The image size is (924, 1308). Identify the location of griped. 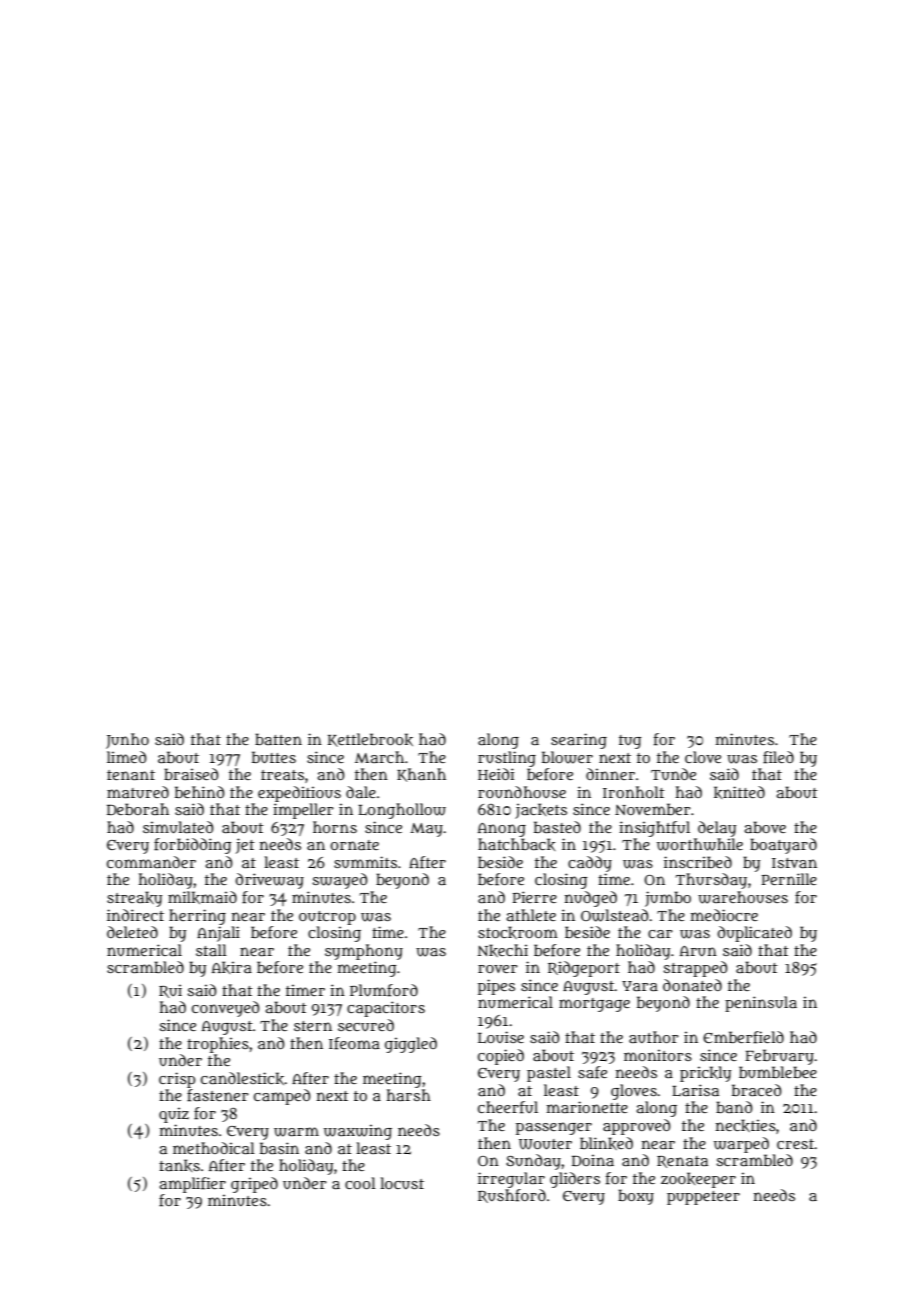
(254, 1185).
